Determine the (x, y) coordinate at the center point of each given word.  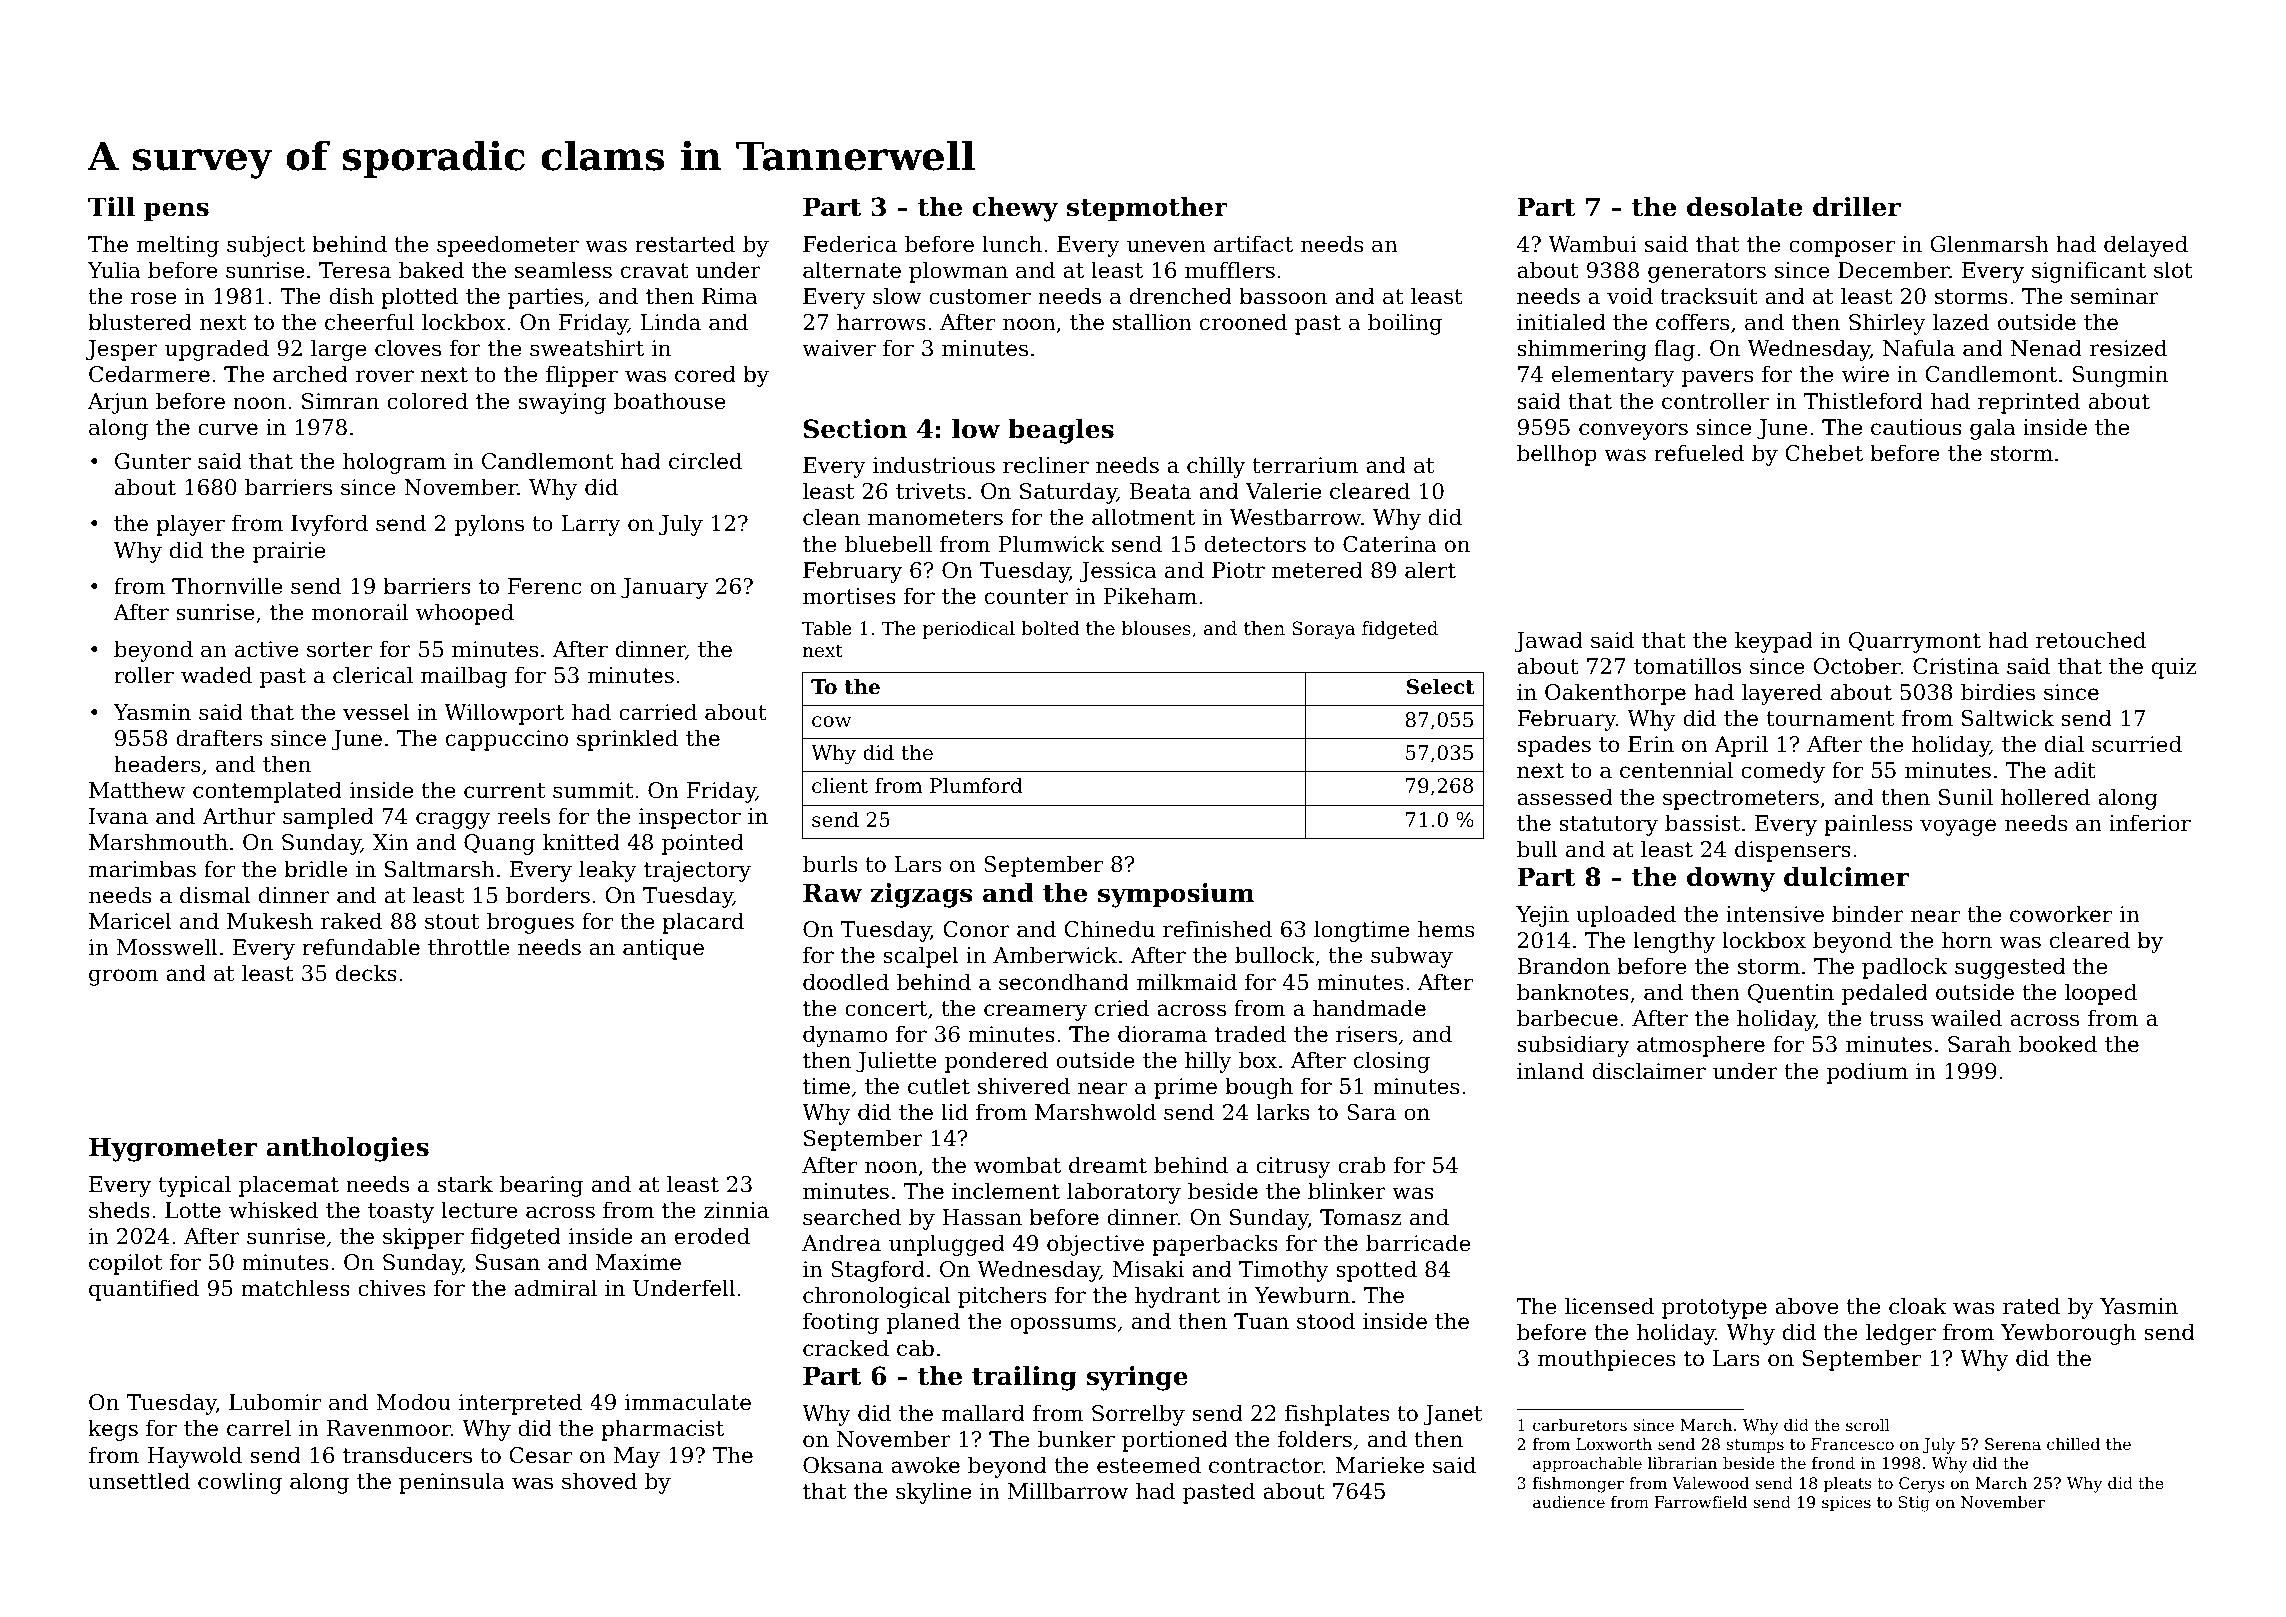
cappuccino (507, 740)
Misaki (1148, 1269)
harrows (881, 322)
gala (1993, 429)
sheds (119, 1210)
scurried (2137, 744)
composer (1842, 248)
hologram (394, 463)
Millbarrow (1068, 1491)
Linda (670, 322)
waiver (839, 348)
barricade (1418, 1243)
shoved (599, 1481)
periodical (969, 630)
